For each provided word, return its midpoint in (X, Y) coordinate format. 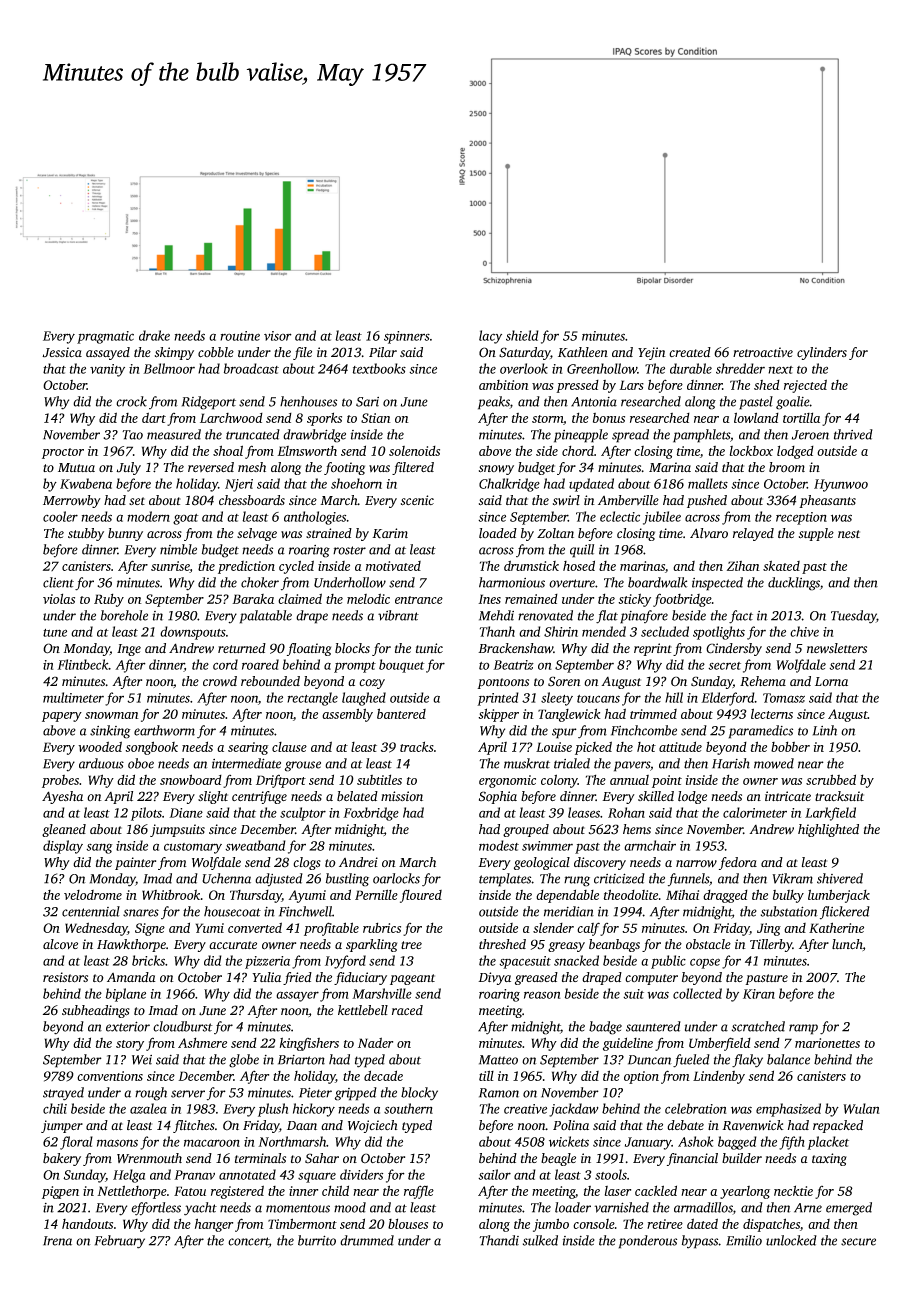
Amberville (628, 500)
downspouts (193, 633)
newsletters (837, 648)
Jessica (62, 352)
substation (789, 911)
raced (407, 1010)
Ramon (499, 1093)
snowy (496, 470)
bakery (62, 1159)
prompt (355, 667)
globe (244, 1061)
